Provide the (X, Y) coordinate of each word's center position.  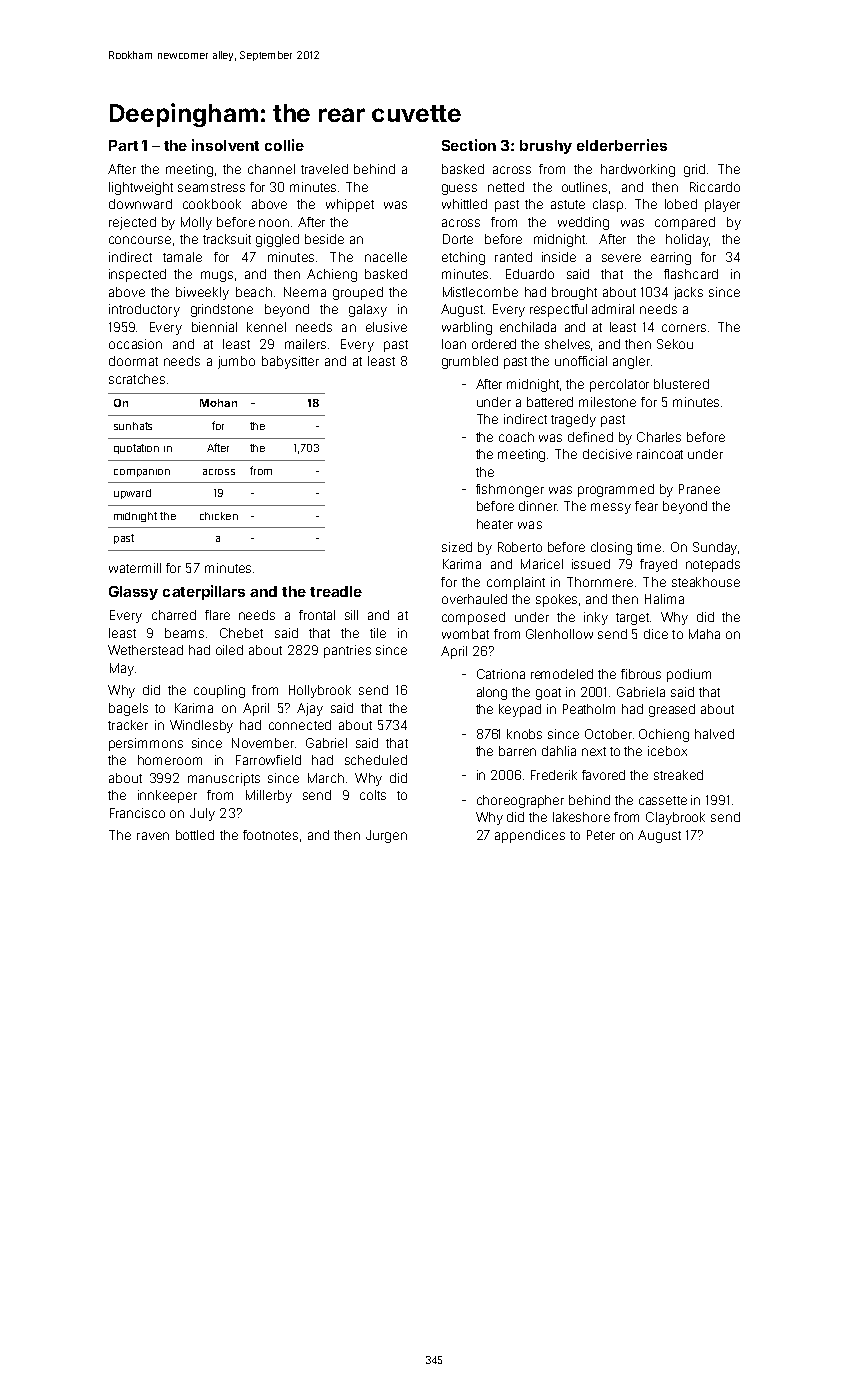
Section (469, 145)
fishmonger (510, 490)
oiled (229, 650)
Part (123, 145)
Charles (659, 437)
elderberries (622, 145)
